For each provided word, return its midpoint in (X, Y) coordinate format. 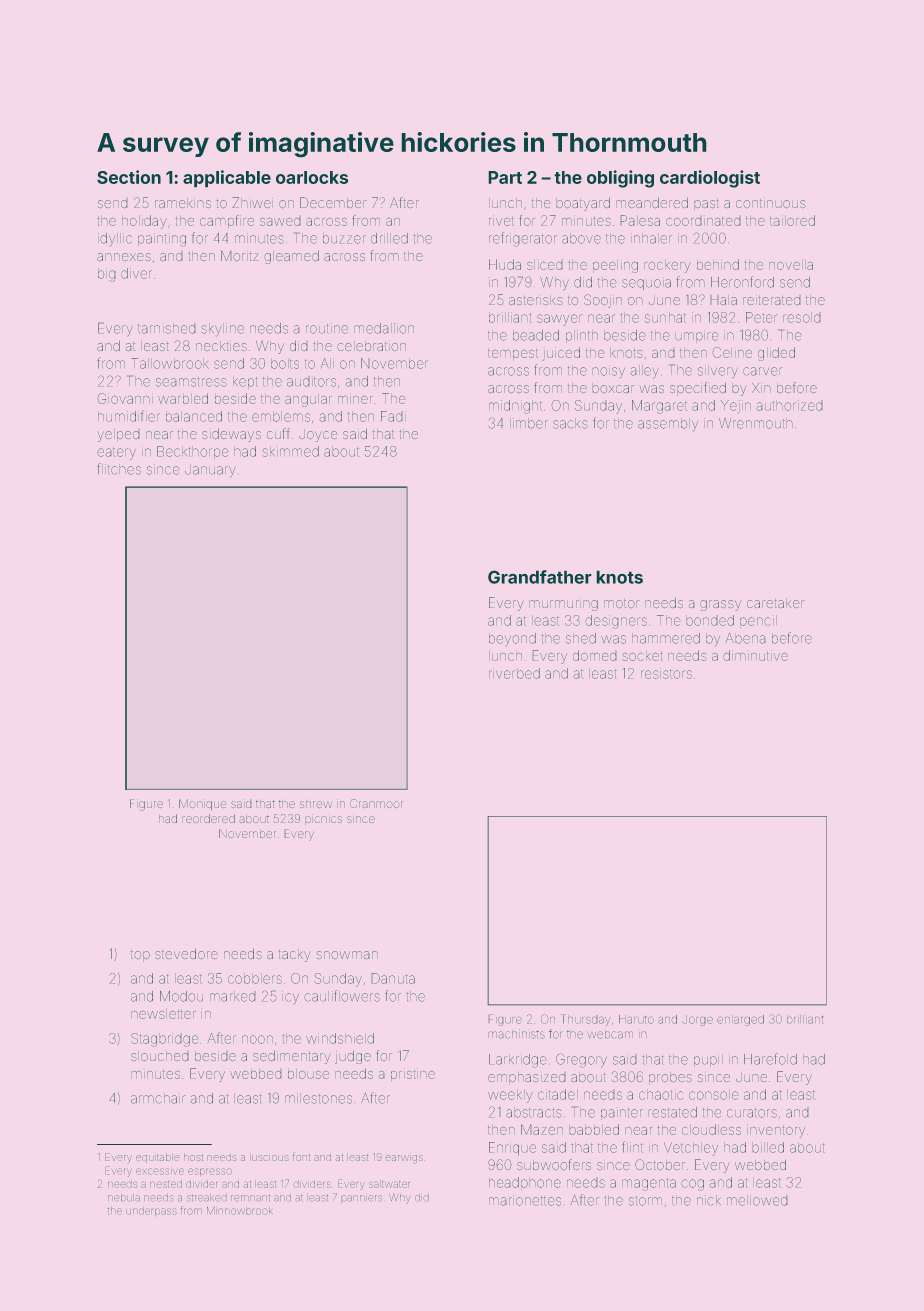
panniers (361, 1199)
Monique (202, 805)
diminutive (755, 655)
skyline (222, 330)
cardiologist (710, 179)
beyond (512, 639)
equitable (158, 1158)
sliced (545, 265)
